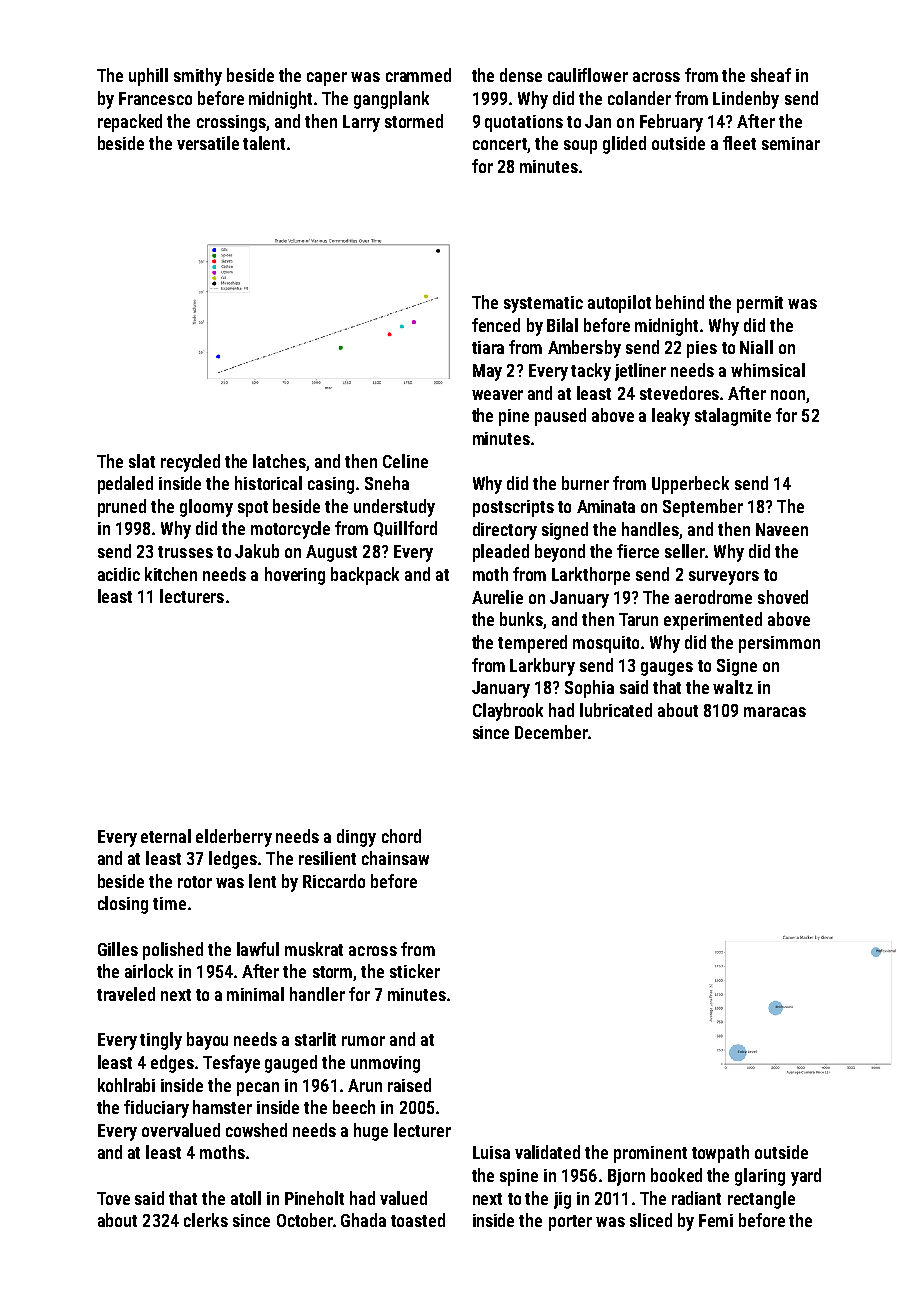  Describe the element at coordinates (588, 75) in the screenshot. I see `cauliflower` at that location.
